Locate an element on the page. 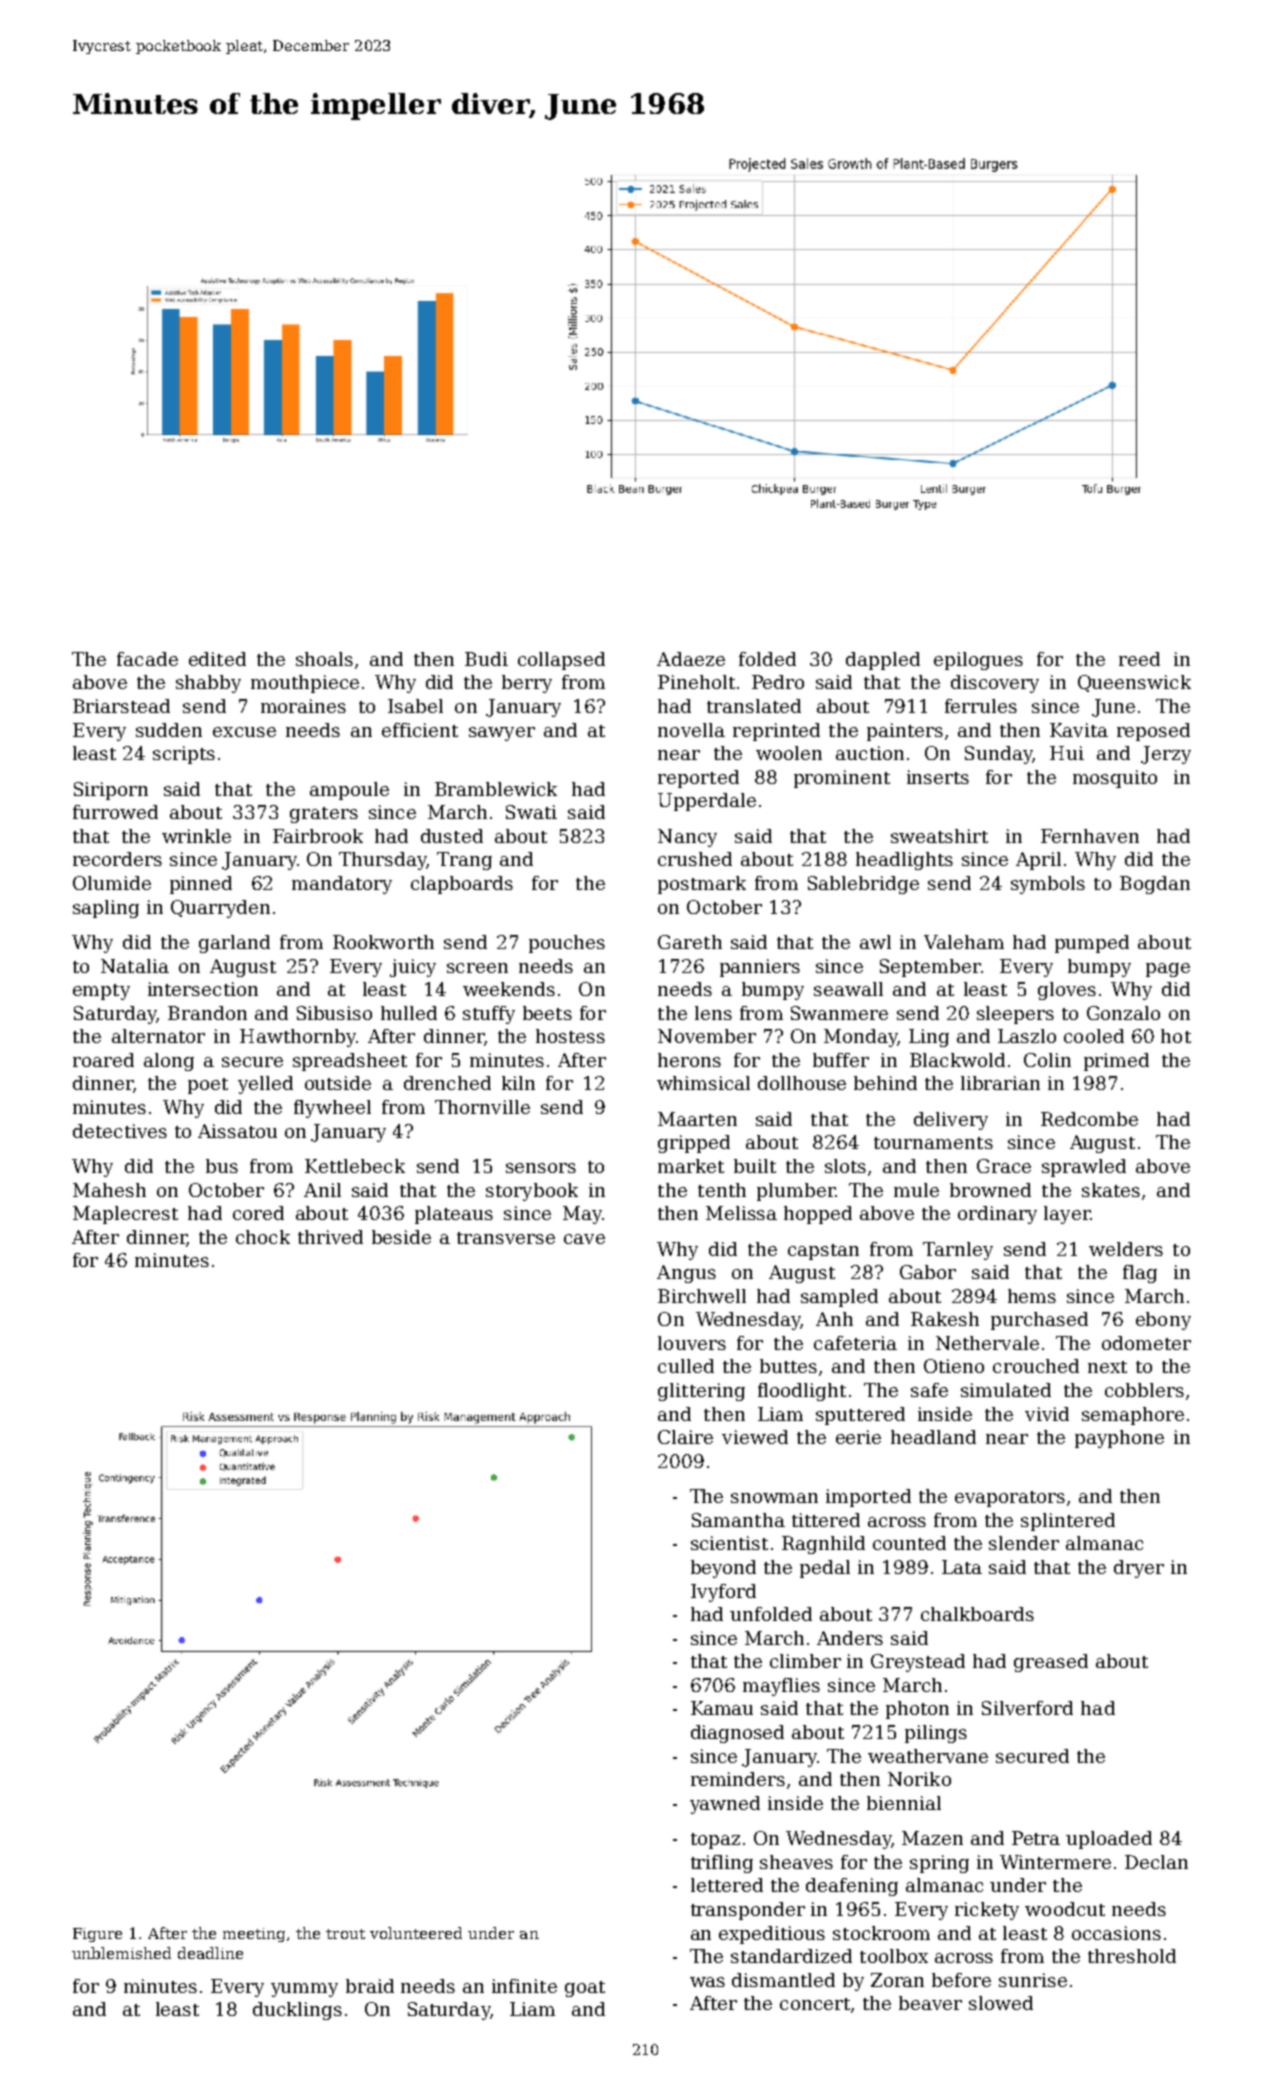 Image resolution: width=1263 pixels, height=2080 pixels. Claire is located at coordinates (685, 1437).
